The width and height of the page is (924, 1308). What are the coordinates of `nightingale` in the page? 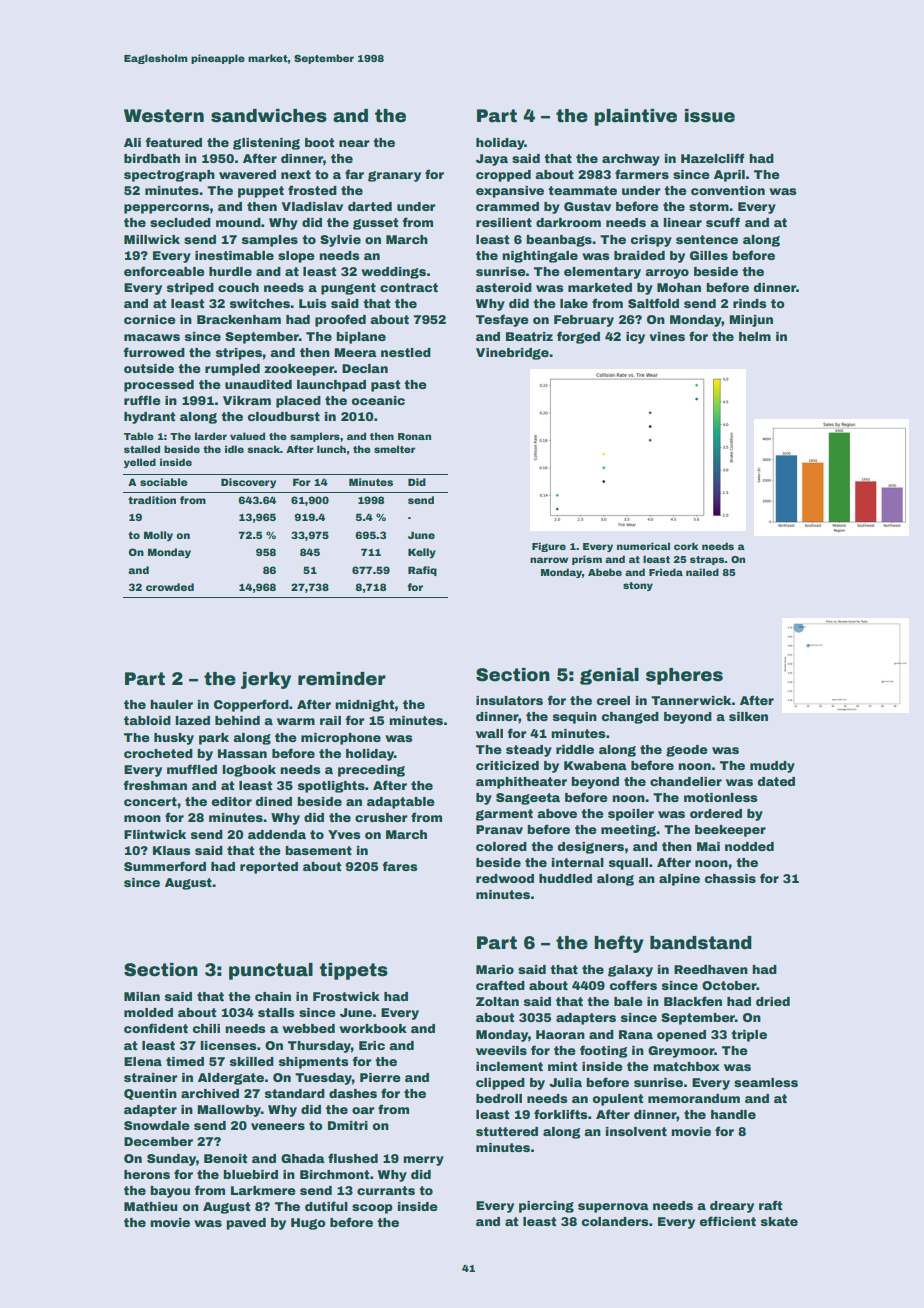 It's located at (540, 257).
